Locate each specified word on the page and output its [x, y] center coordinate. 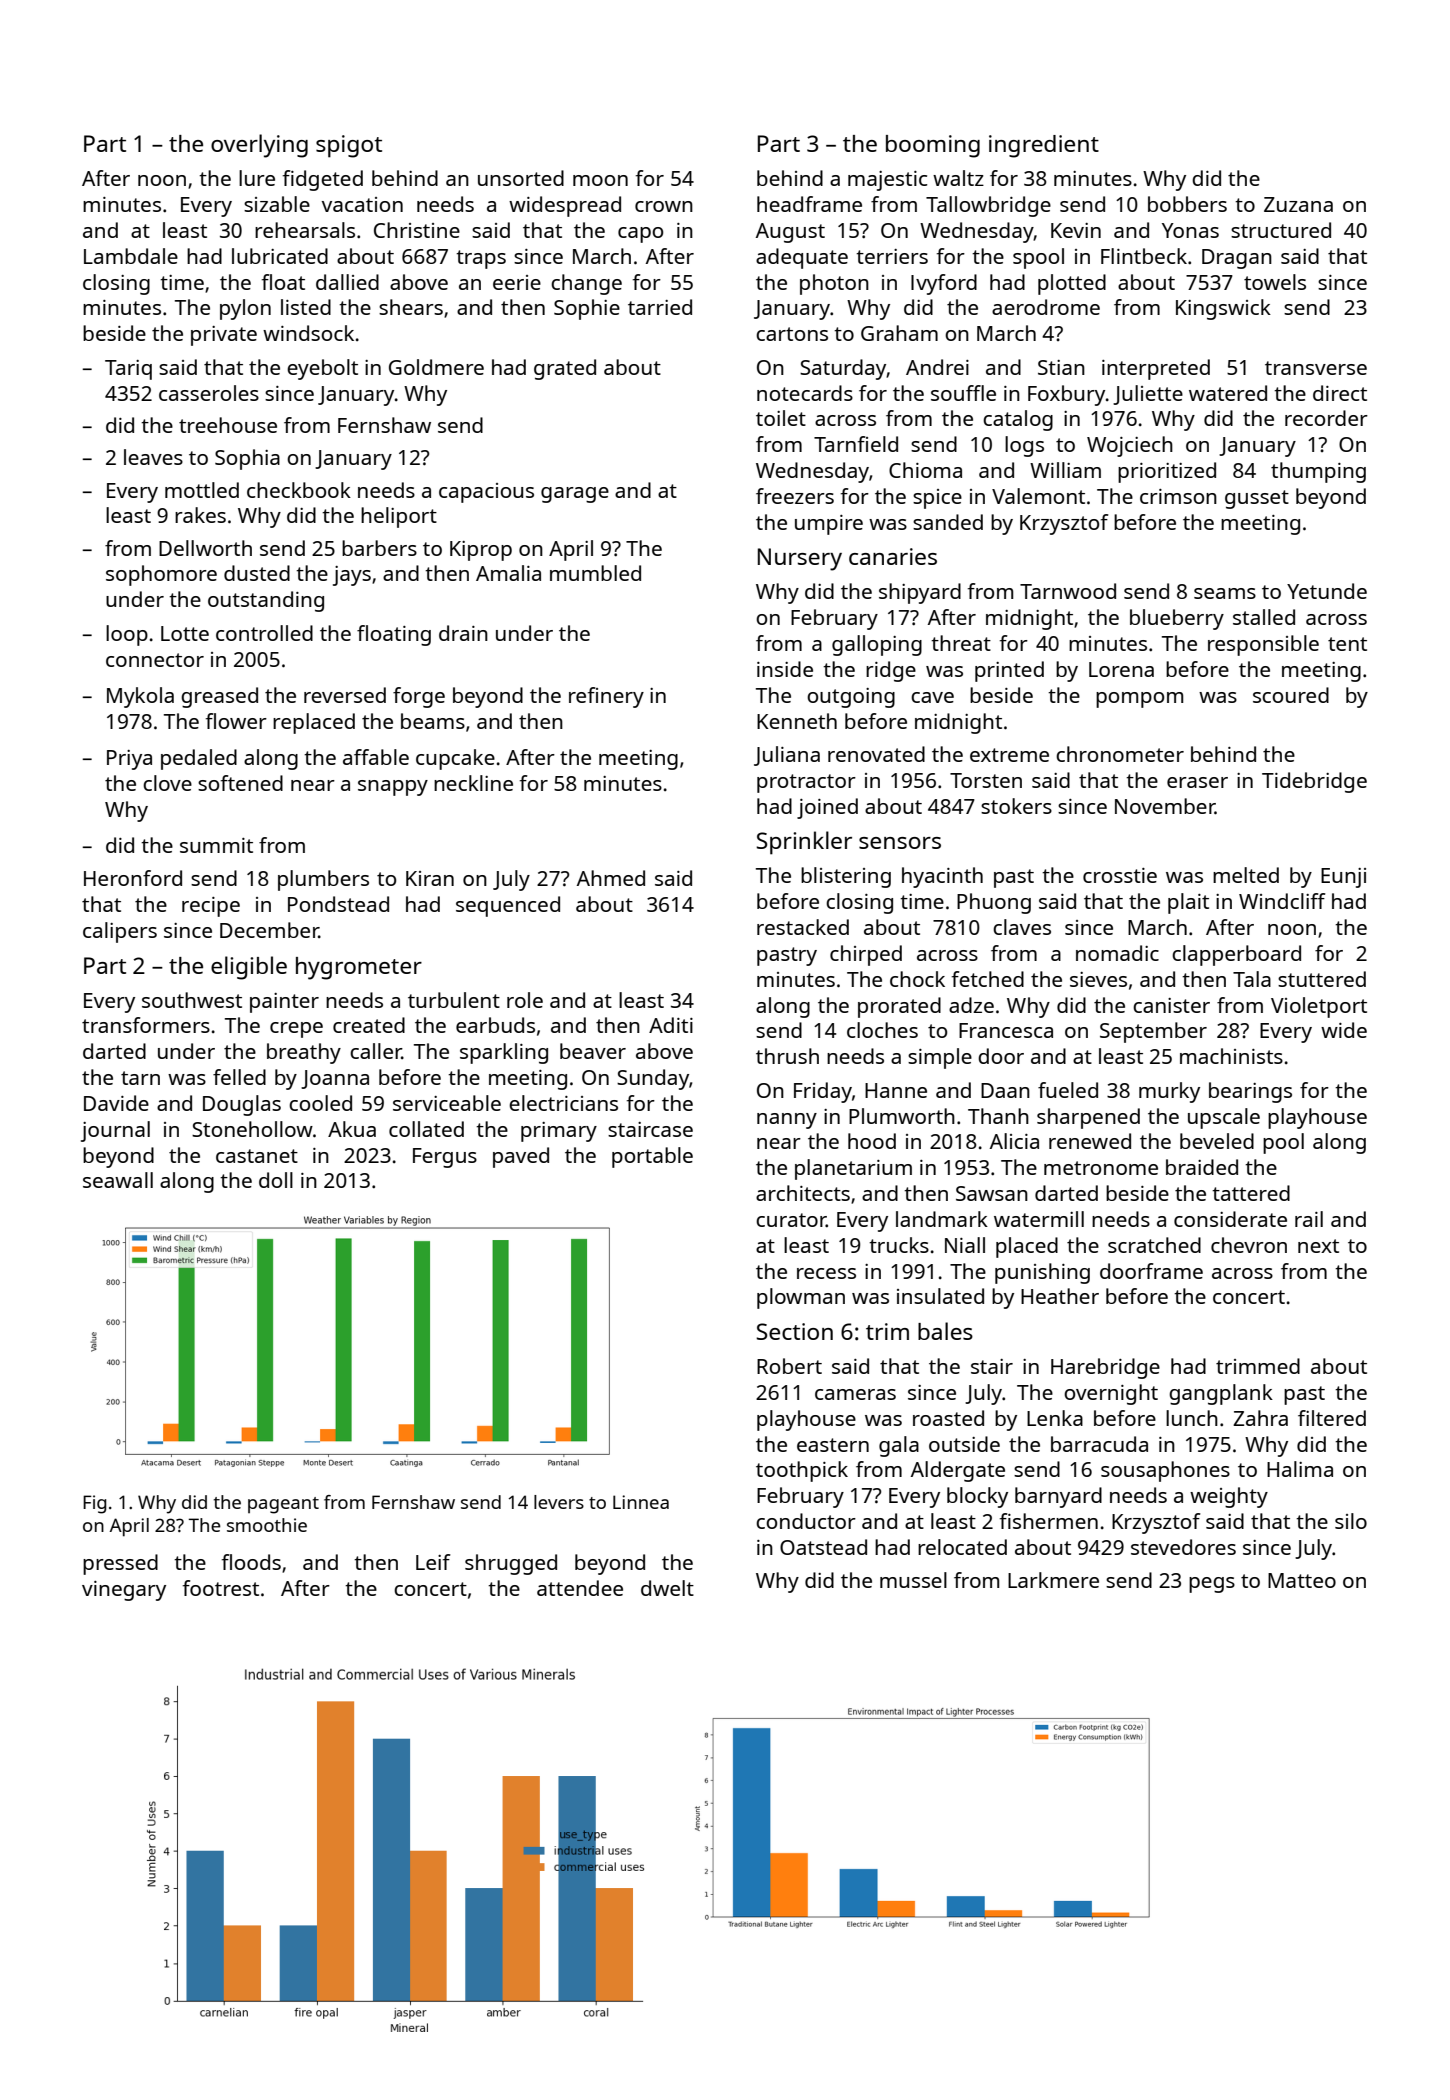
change [586, 284]
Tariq [128, 370]
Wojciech [1130, 446]
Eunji [1343, 878]
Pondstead [338, 904]
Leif [433, 1562]
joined [827, 808]
